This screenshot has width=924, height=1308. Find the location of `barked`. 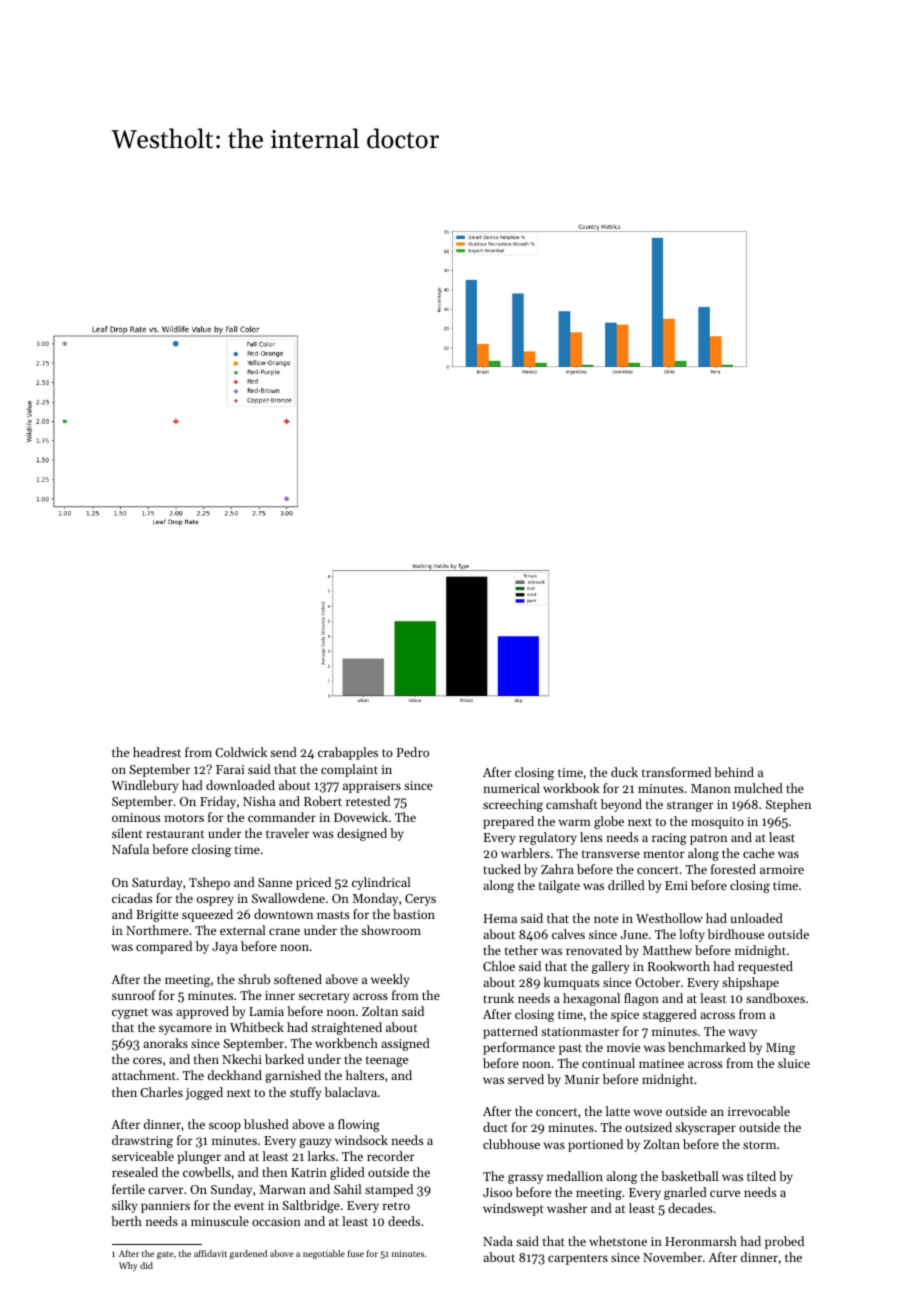

barked is located at coordinates (284, 1059).
